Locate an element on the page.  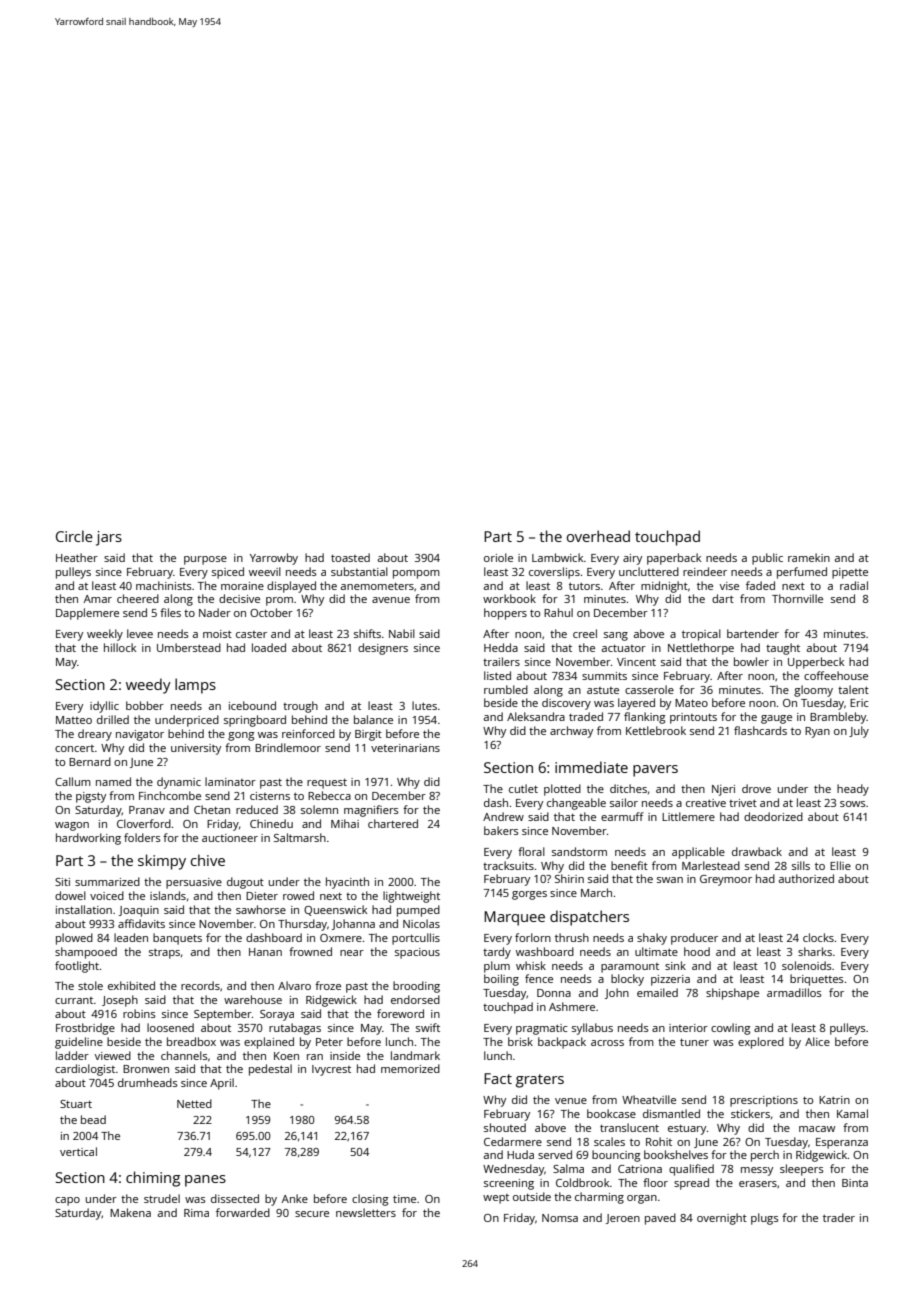
memorized is located at coordinates (410, 1068).
